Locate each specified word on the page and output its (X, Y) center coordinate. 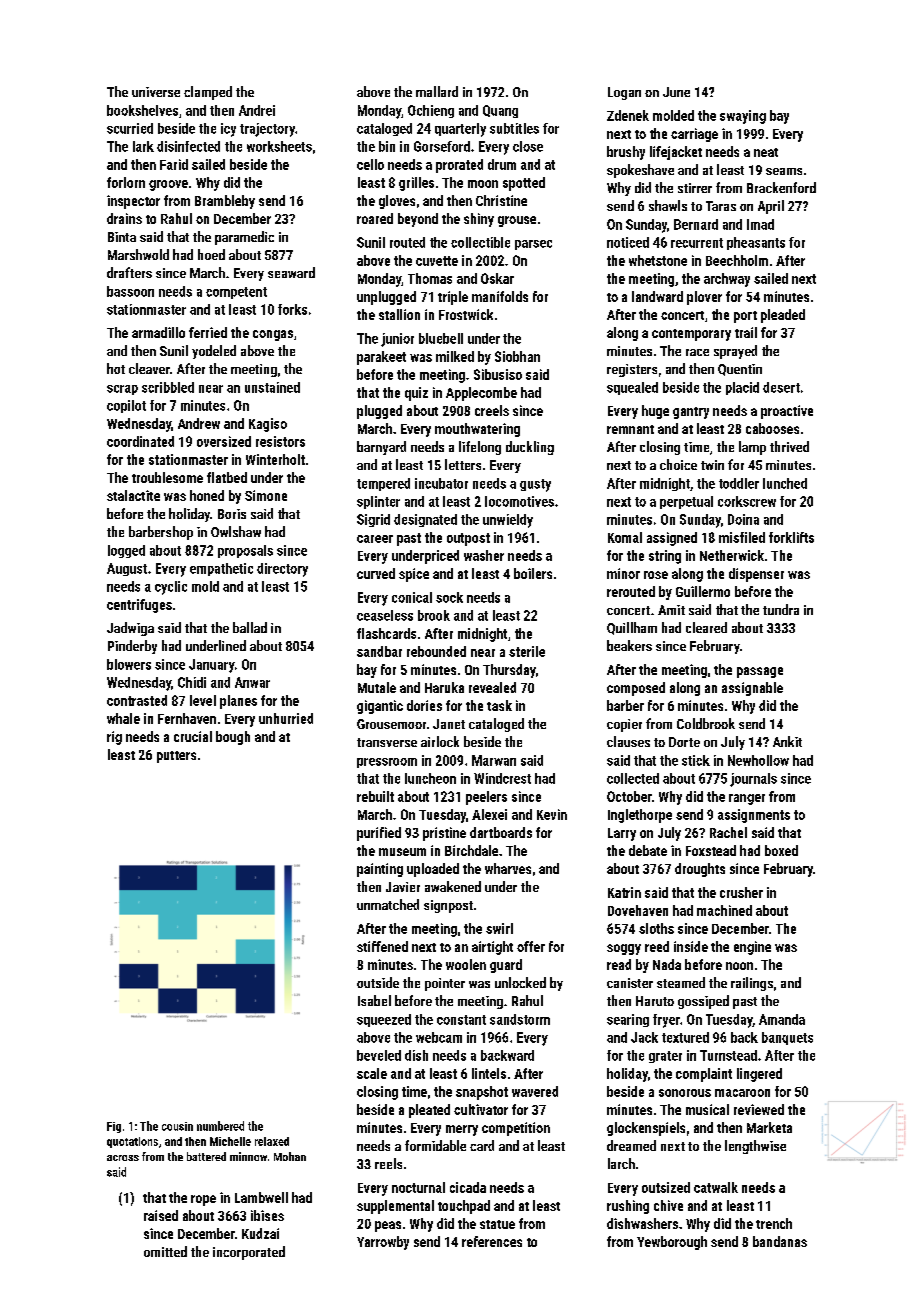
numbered (220, 1126)
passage (760, 672)
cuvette (437, 261)
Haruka (444, 687)
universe (156, 92)
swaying (743, 117)
